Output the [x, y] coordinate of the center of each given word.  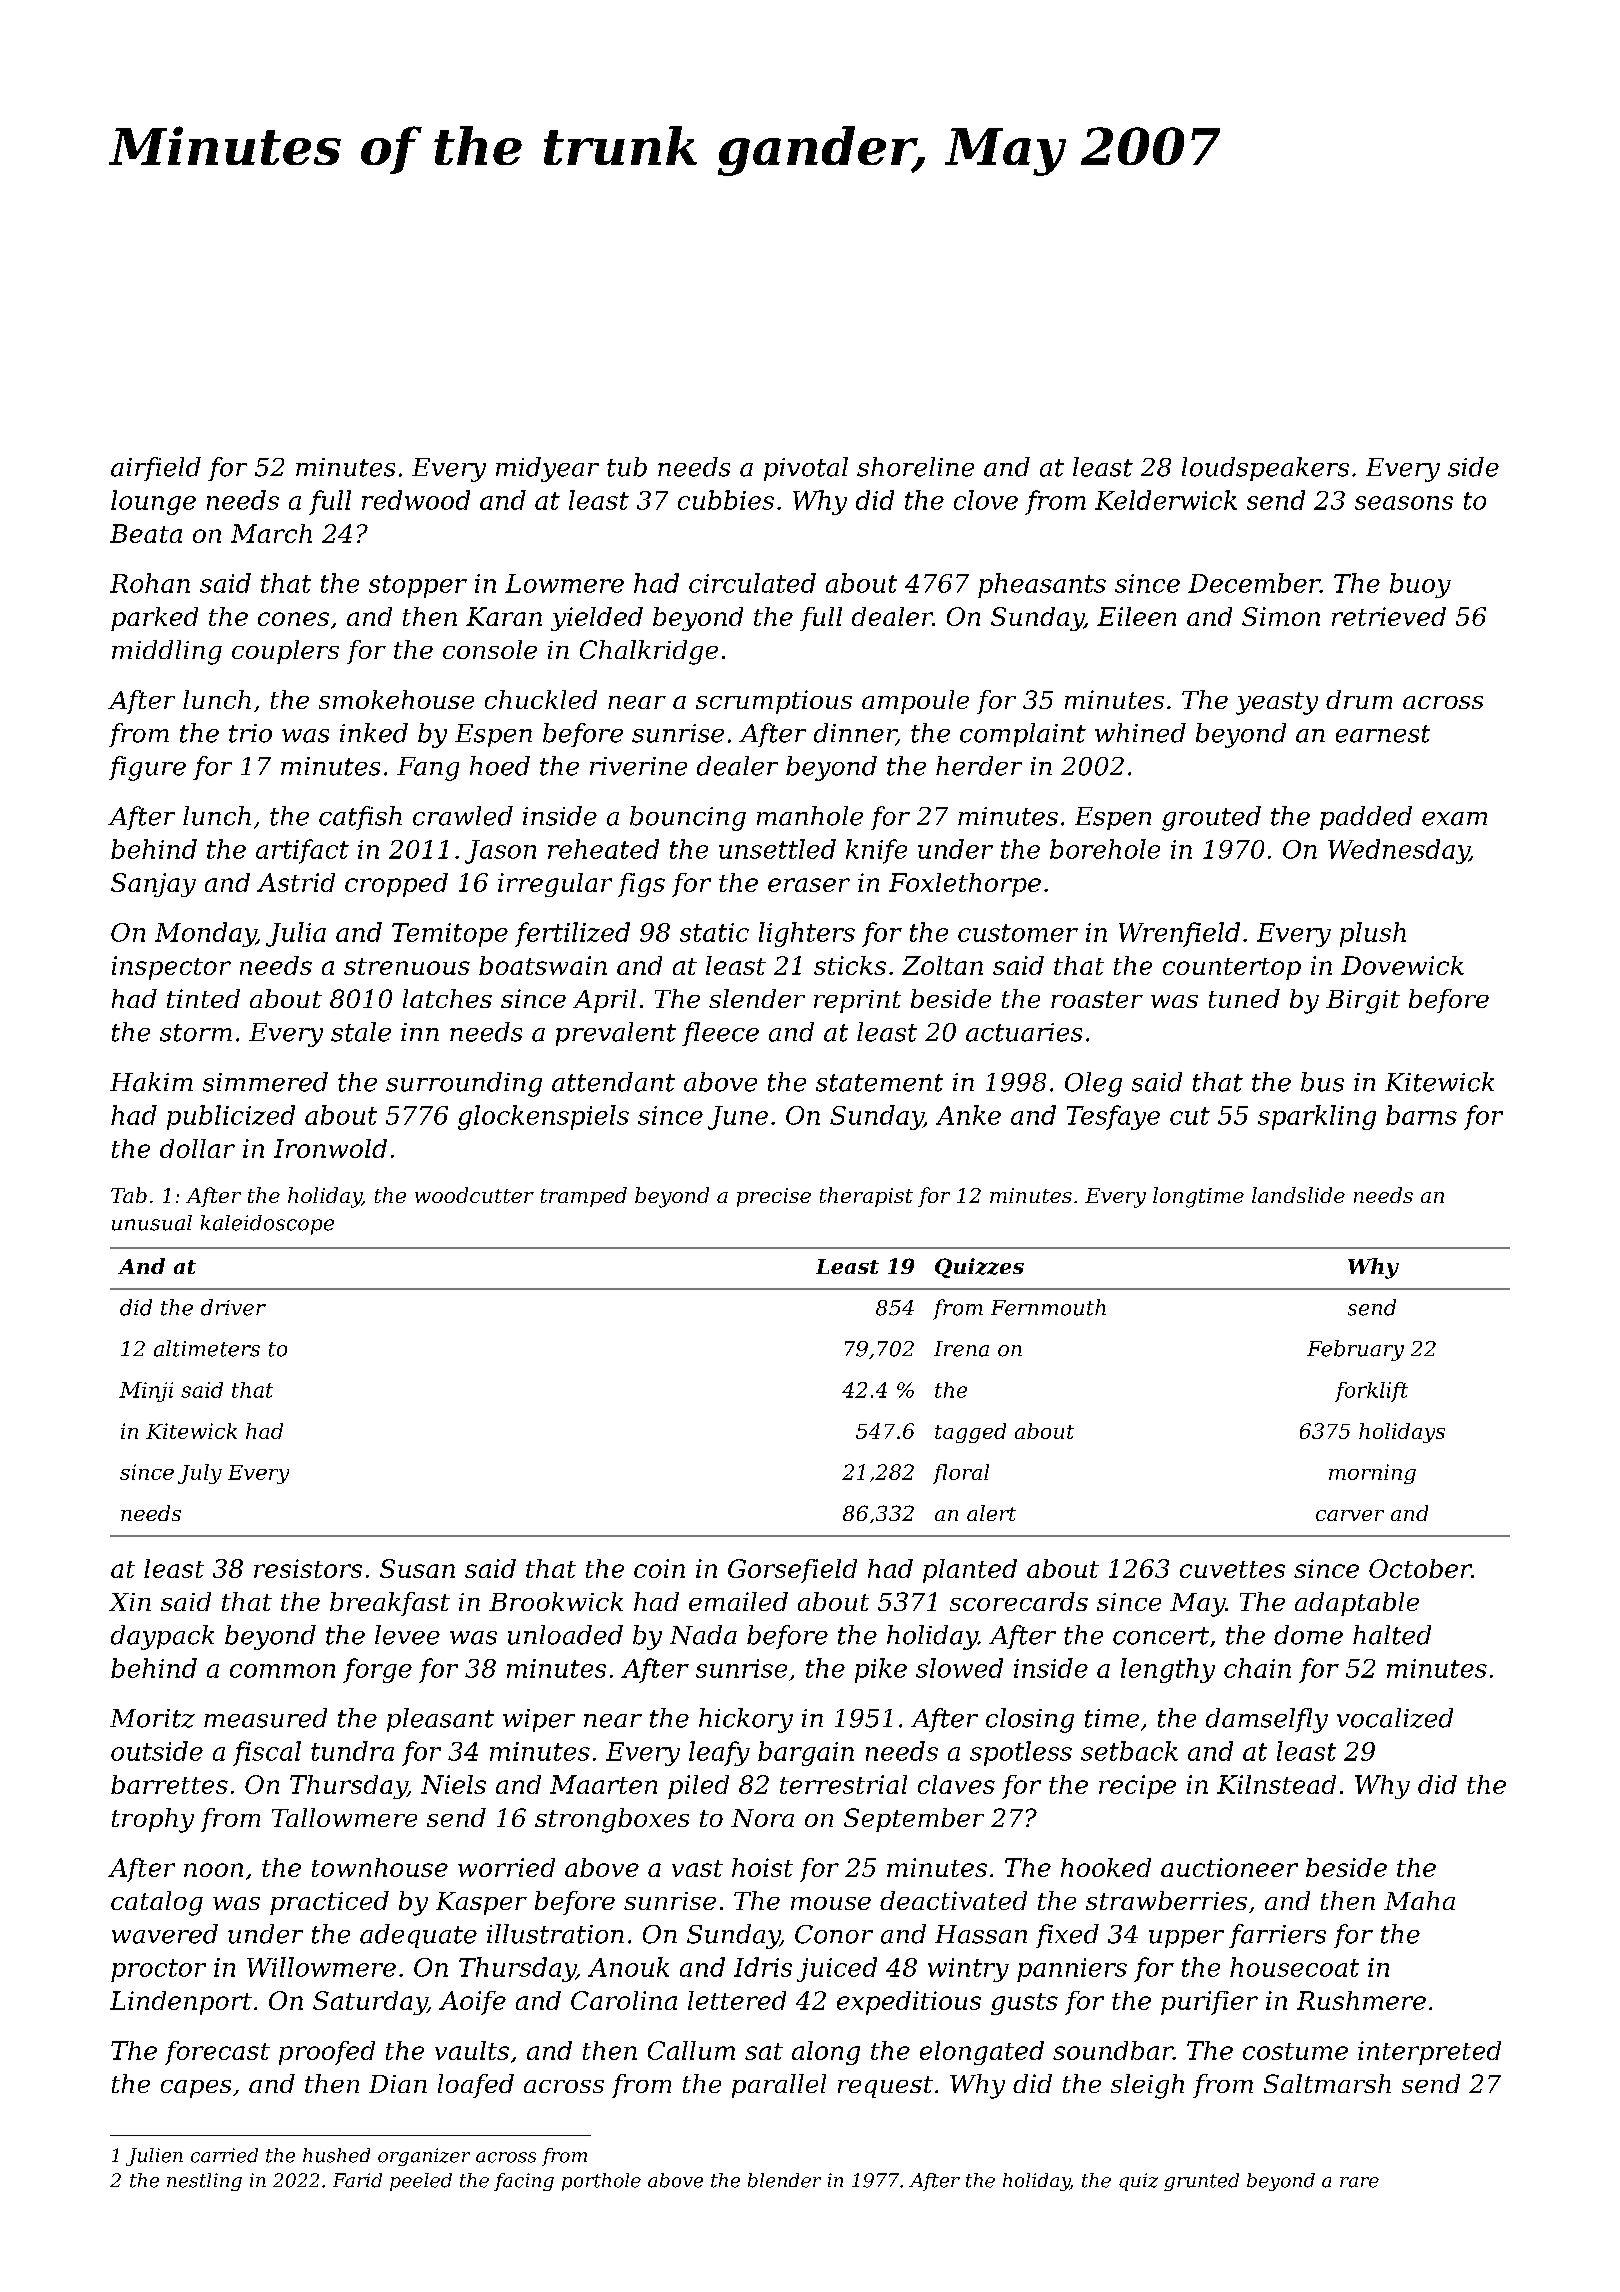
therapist [866, 1197]
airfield [156, 469]
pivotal [806, 469]
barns [1421, 1115]
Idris [763, 1967]
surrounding [464, 1084]
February [1355, 1350]
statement [879, 1083]
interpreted [1429, 2053]
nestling [204, 2182]
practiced [329, 1903]
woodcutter [474, 1195]
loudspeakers [1265, 469]
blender [784, 2180]
